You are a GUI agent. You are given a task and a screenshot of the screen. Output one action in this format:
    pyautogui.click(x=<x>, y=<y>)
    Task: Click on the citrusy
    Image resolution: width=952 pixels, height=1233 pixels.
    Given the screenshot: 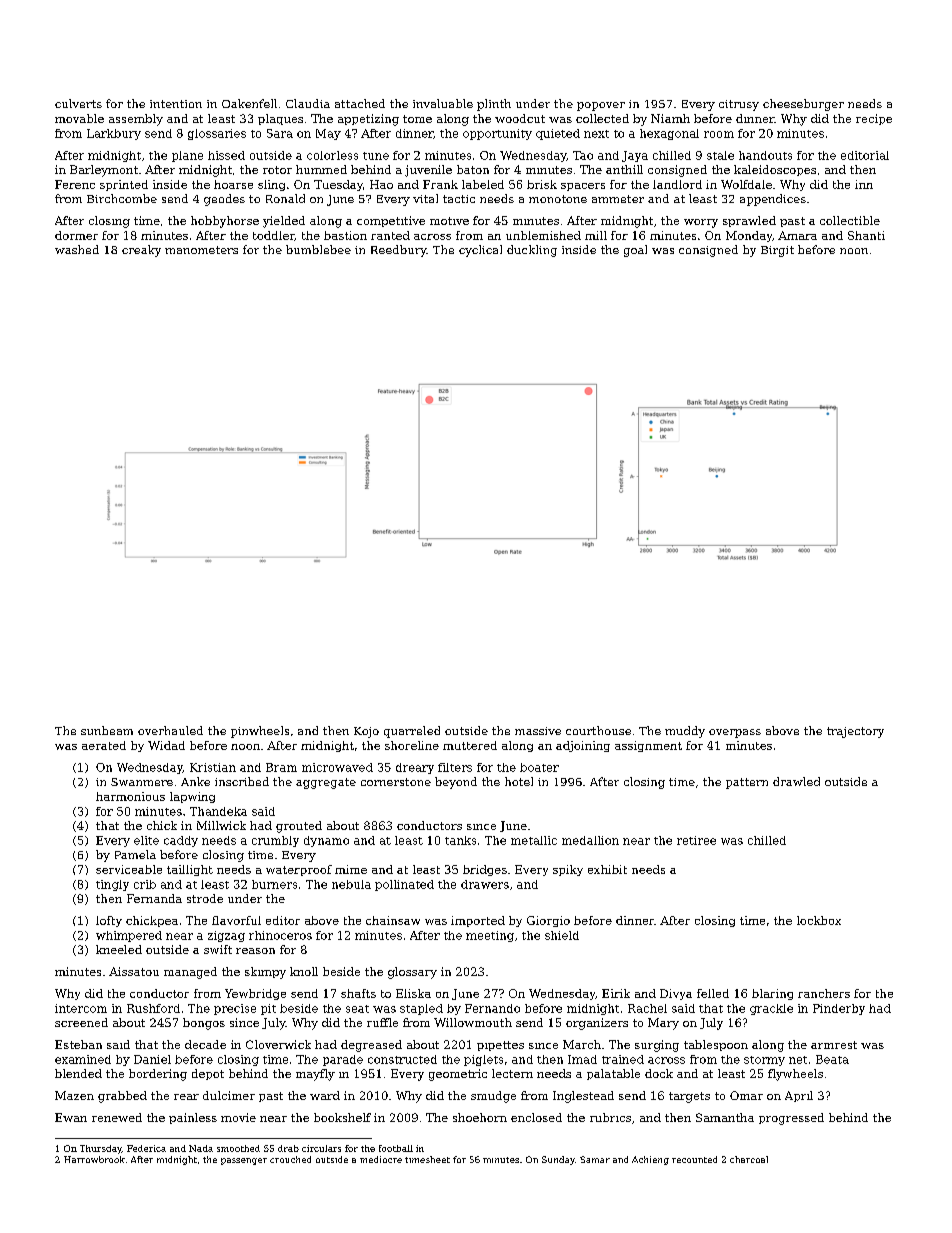 What is the action you would take?
    pyautogui.click(x=739, y=105)
